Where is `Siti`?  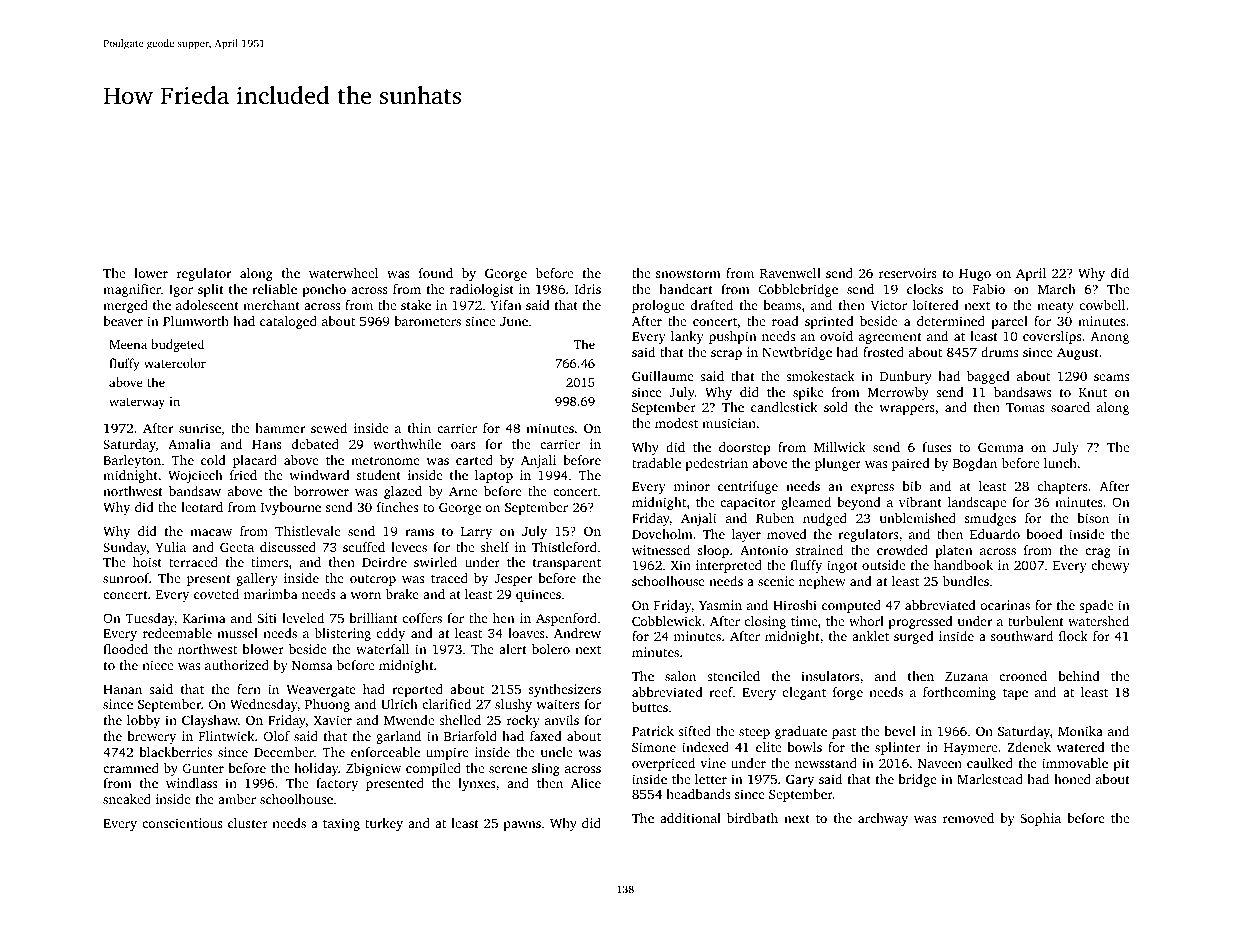
Siti is located at coordinates (267, 618).
